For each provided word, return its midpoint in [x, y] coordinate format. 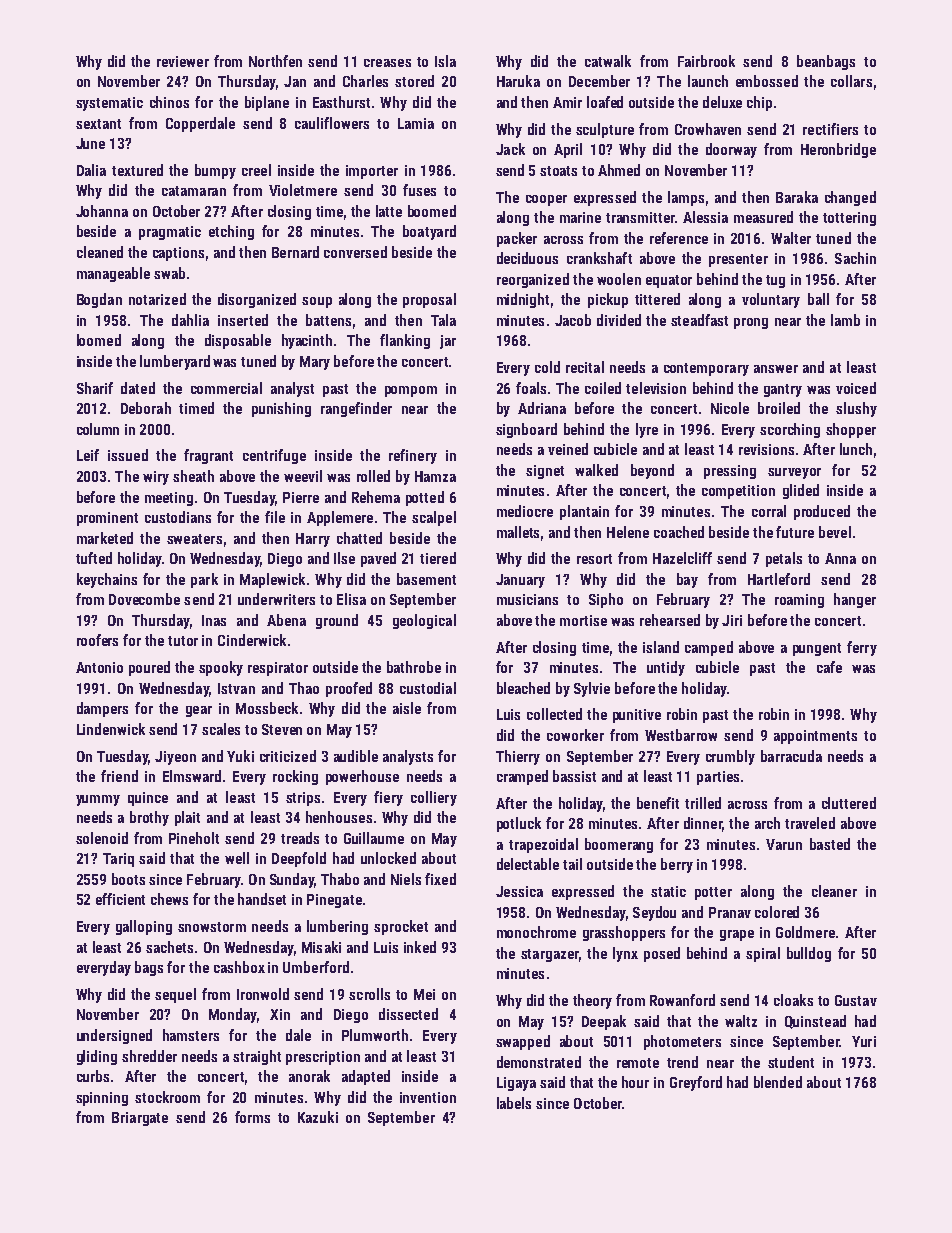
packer [517, 239]
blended [778, 1082]
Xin [280, 1014]
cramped [522, 777]
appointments [815, 737]
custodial [428, 688]
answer [776, 369]
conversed [355, 252]
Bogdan [99, 300]
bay [687, 580]
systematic [109, 104]
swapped [523, 1042]
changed [850, 198]
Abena [286, 620]
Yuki [240, 756]
